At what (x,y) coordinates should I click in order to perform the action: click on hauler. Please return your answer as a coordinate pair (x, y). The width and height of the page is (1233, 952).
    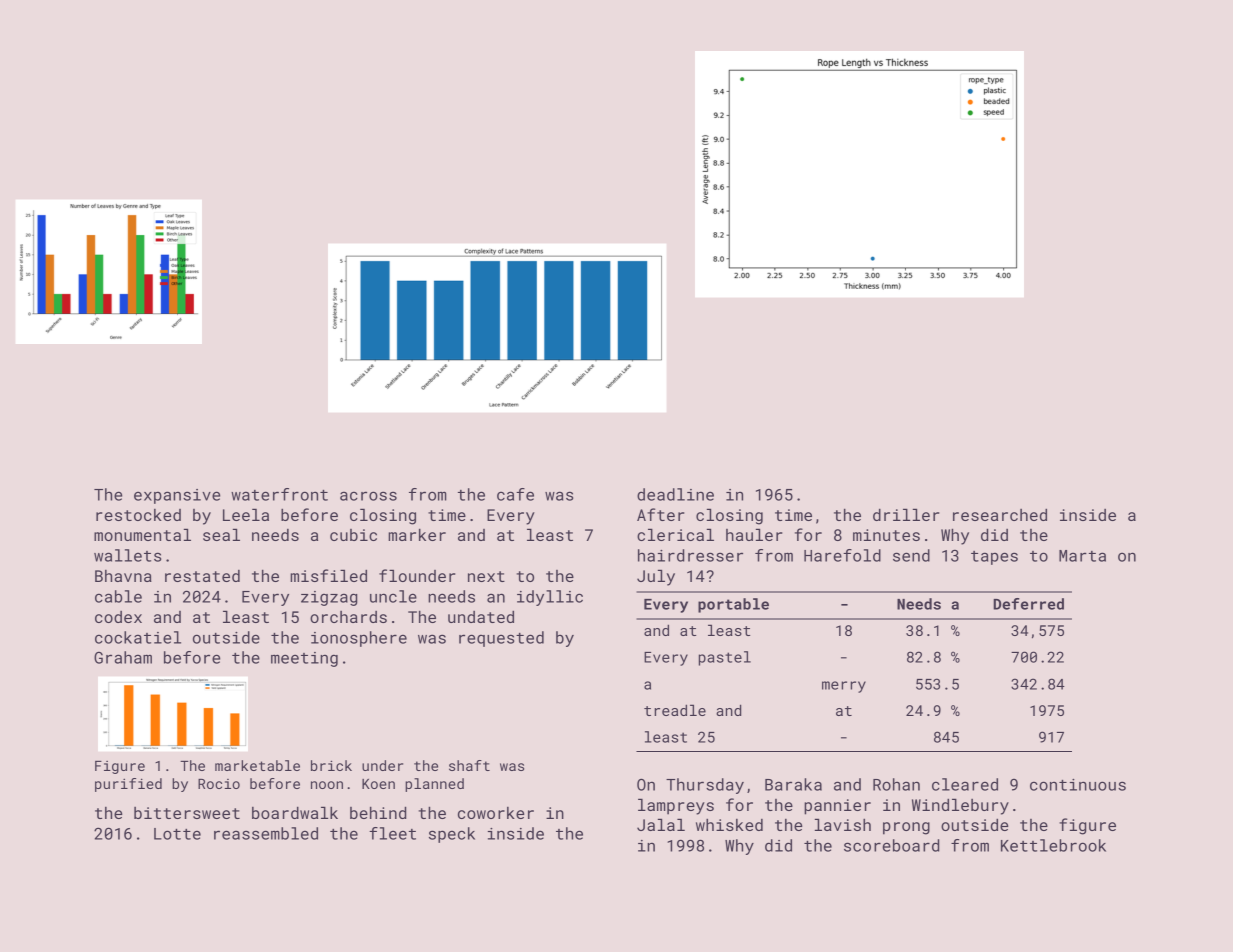
    Looking at the image, I should click on (754, 534).
